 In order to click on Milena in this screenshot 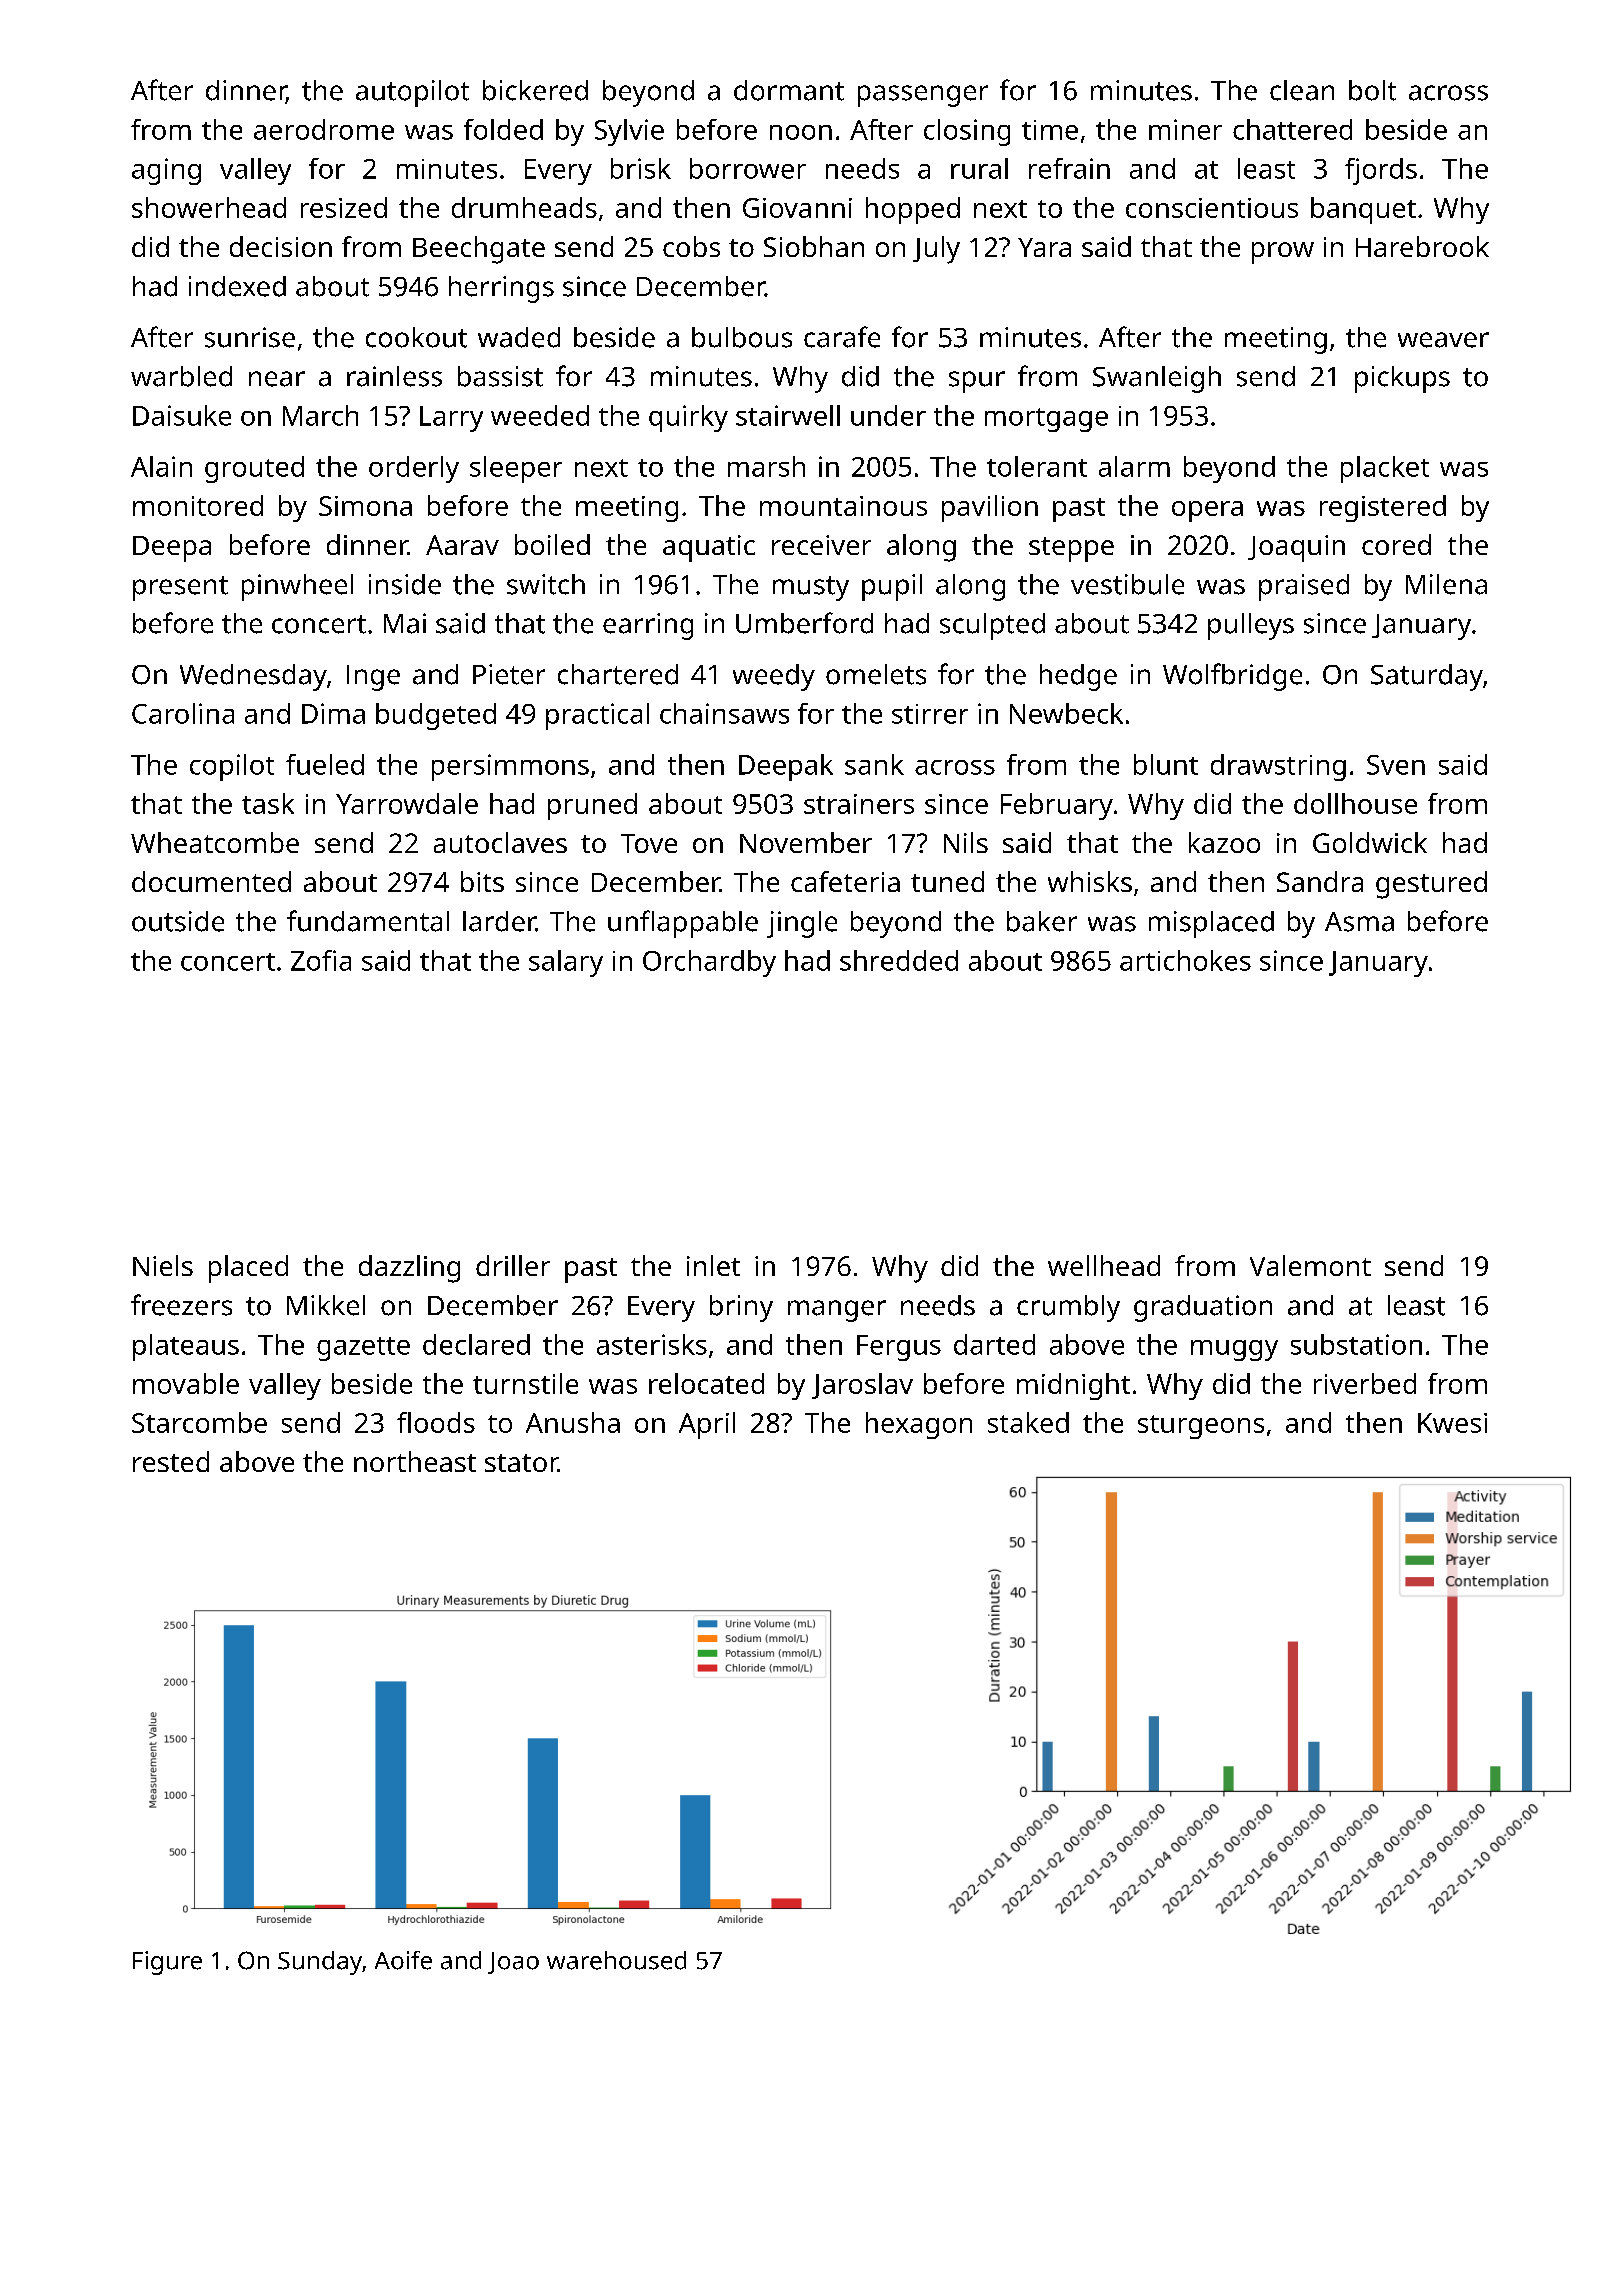, I will do `click(1446, 584)`.
